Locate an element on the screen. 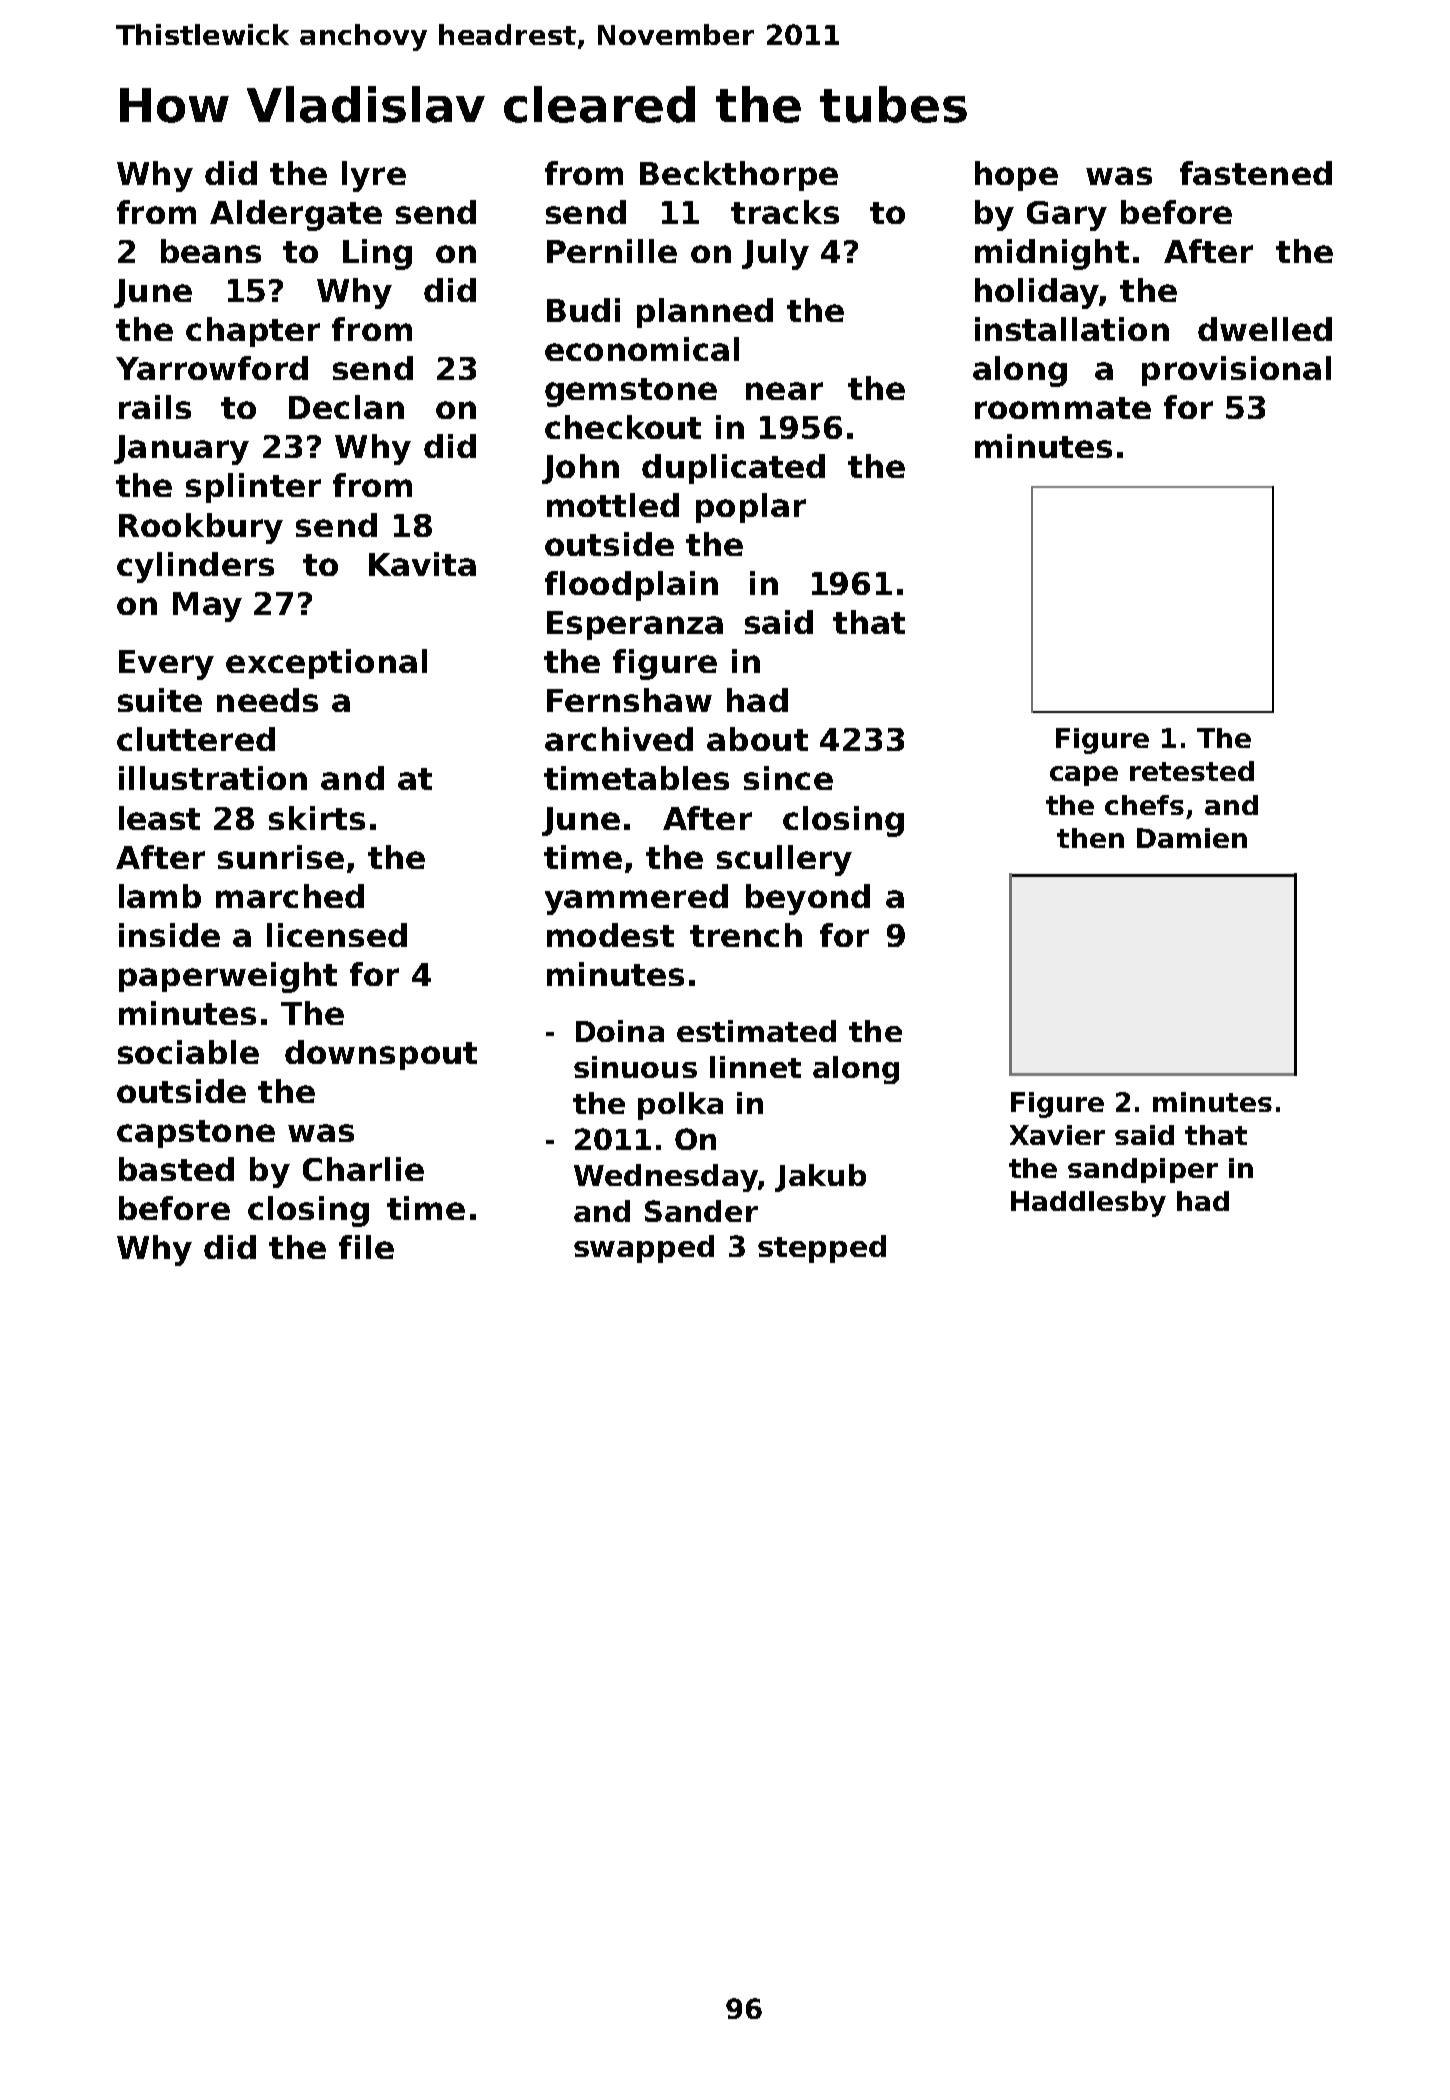 This screenshot has height=2100, width=1450. lyre is located at coordinates (374, 176).
